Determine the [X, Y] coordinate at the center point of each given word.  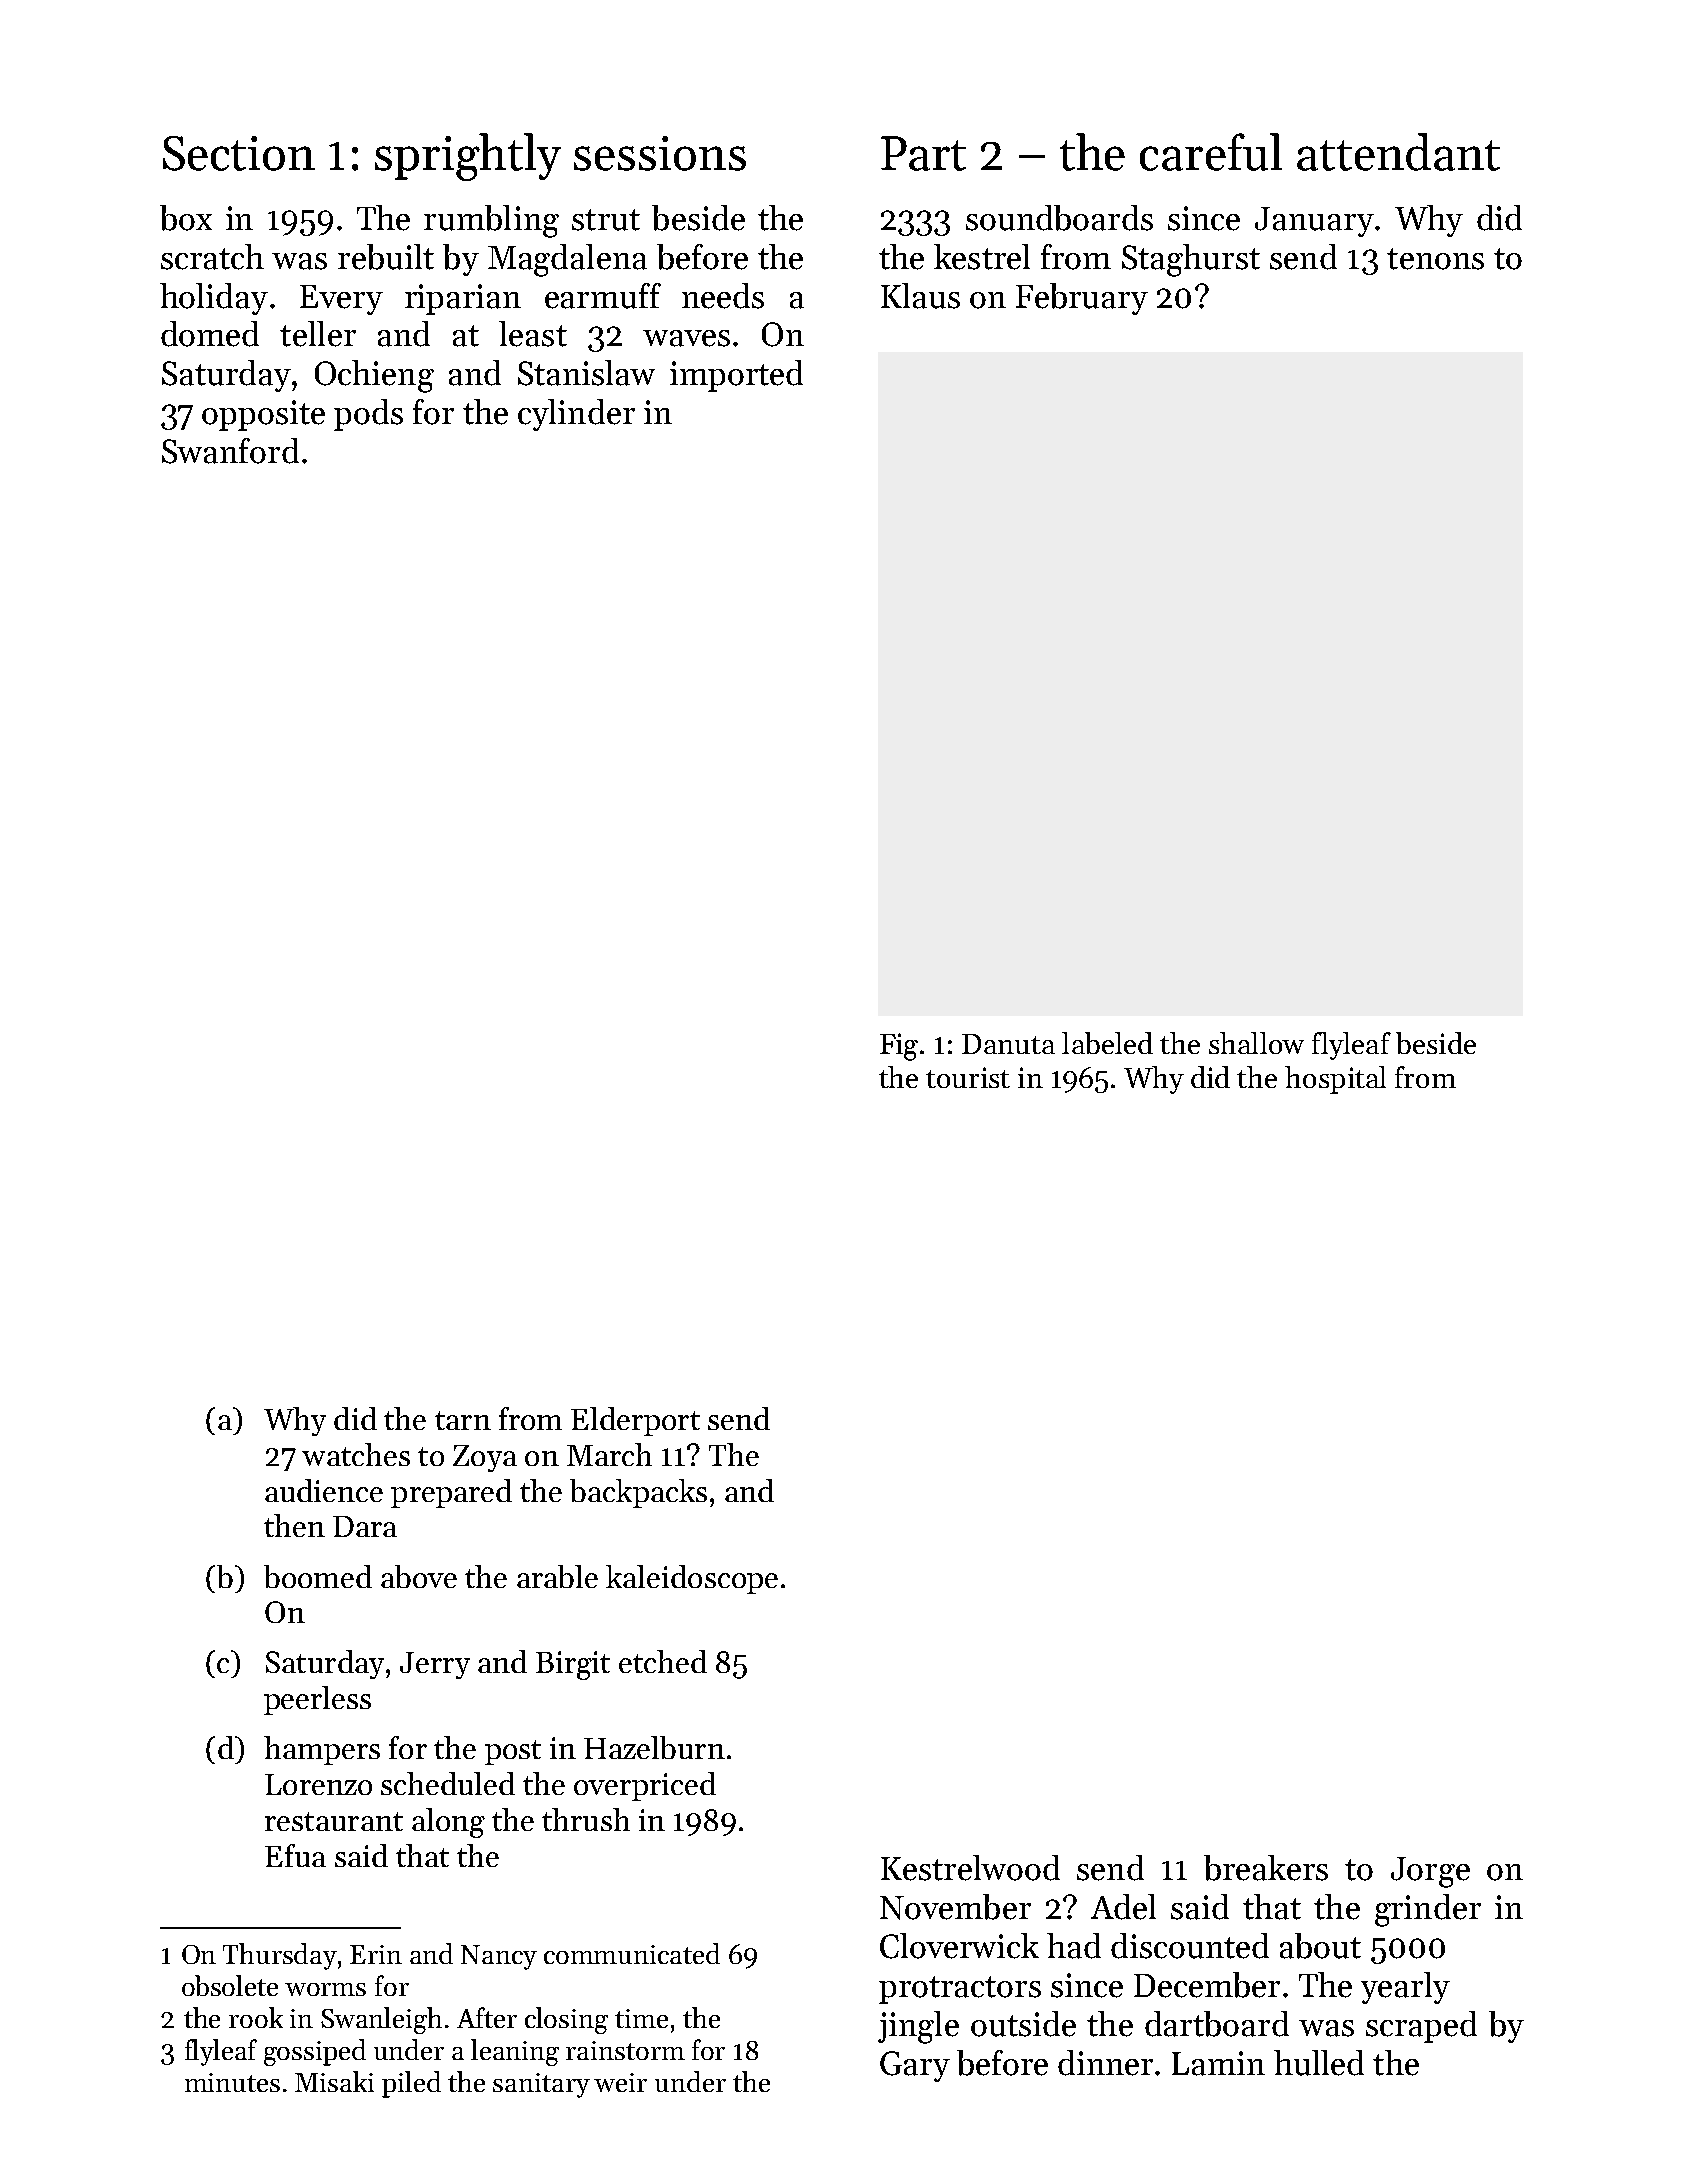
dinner [1105, 2063]
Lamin [1218, 2063]
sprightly [468, 157]
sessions [660, 153]
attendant [1398, 152]
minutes [232, 2082]
